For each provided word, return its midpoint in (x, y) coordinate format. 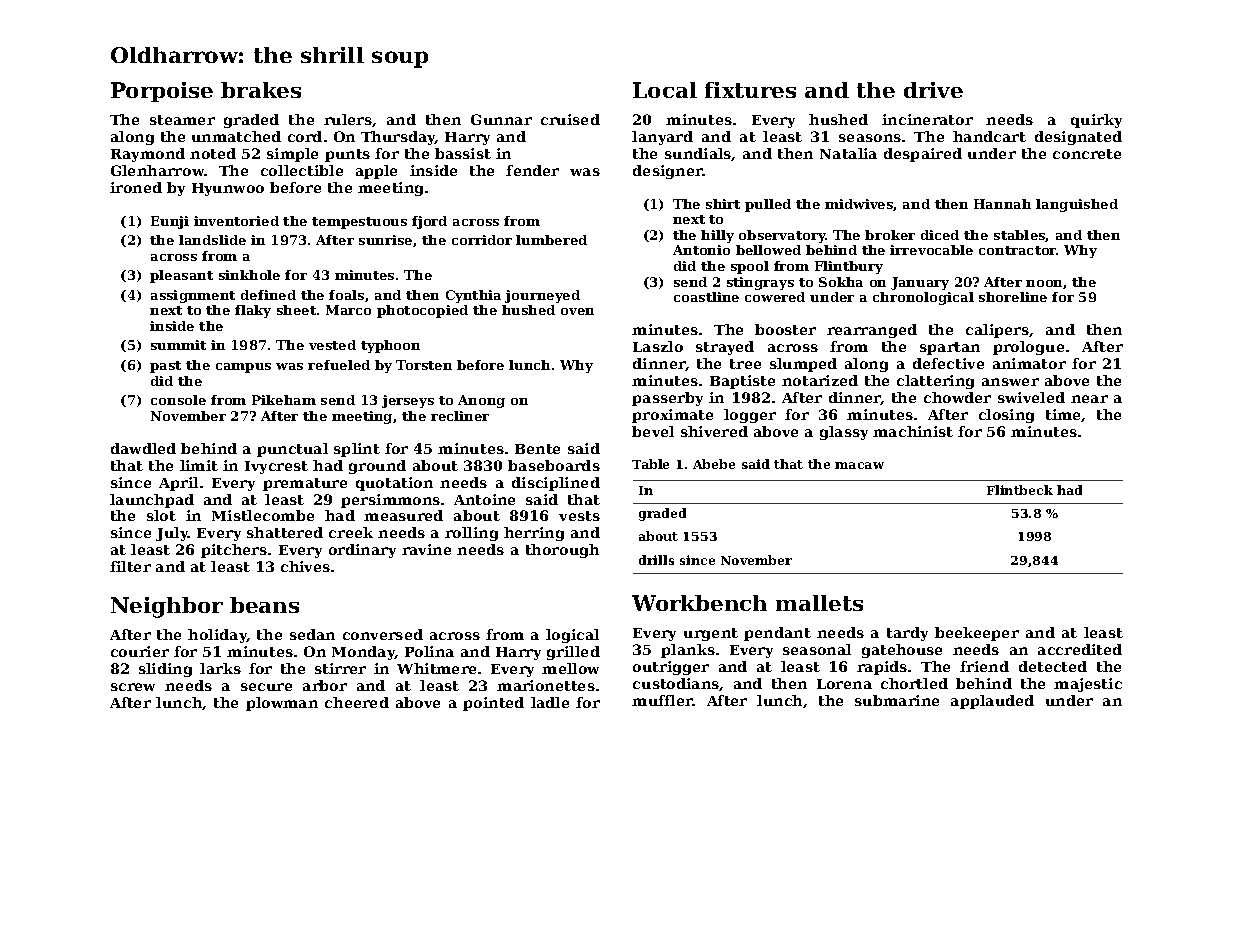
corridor (482, 240)
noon (1045, 284)
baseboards (554, 465)
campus (243, 368)
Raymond (148, 155)
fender (532, 170)
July (172, 534)
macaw (859, 465)
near (1089, 399)
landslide (212, 240)
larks (220, 668)
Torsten (424, 365)
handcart (989, 136)
